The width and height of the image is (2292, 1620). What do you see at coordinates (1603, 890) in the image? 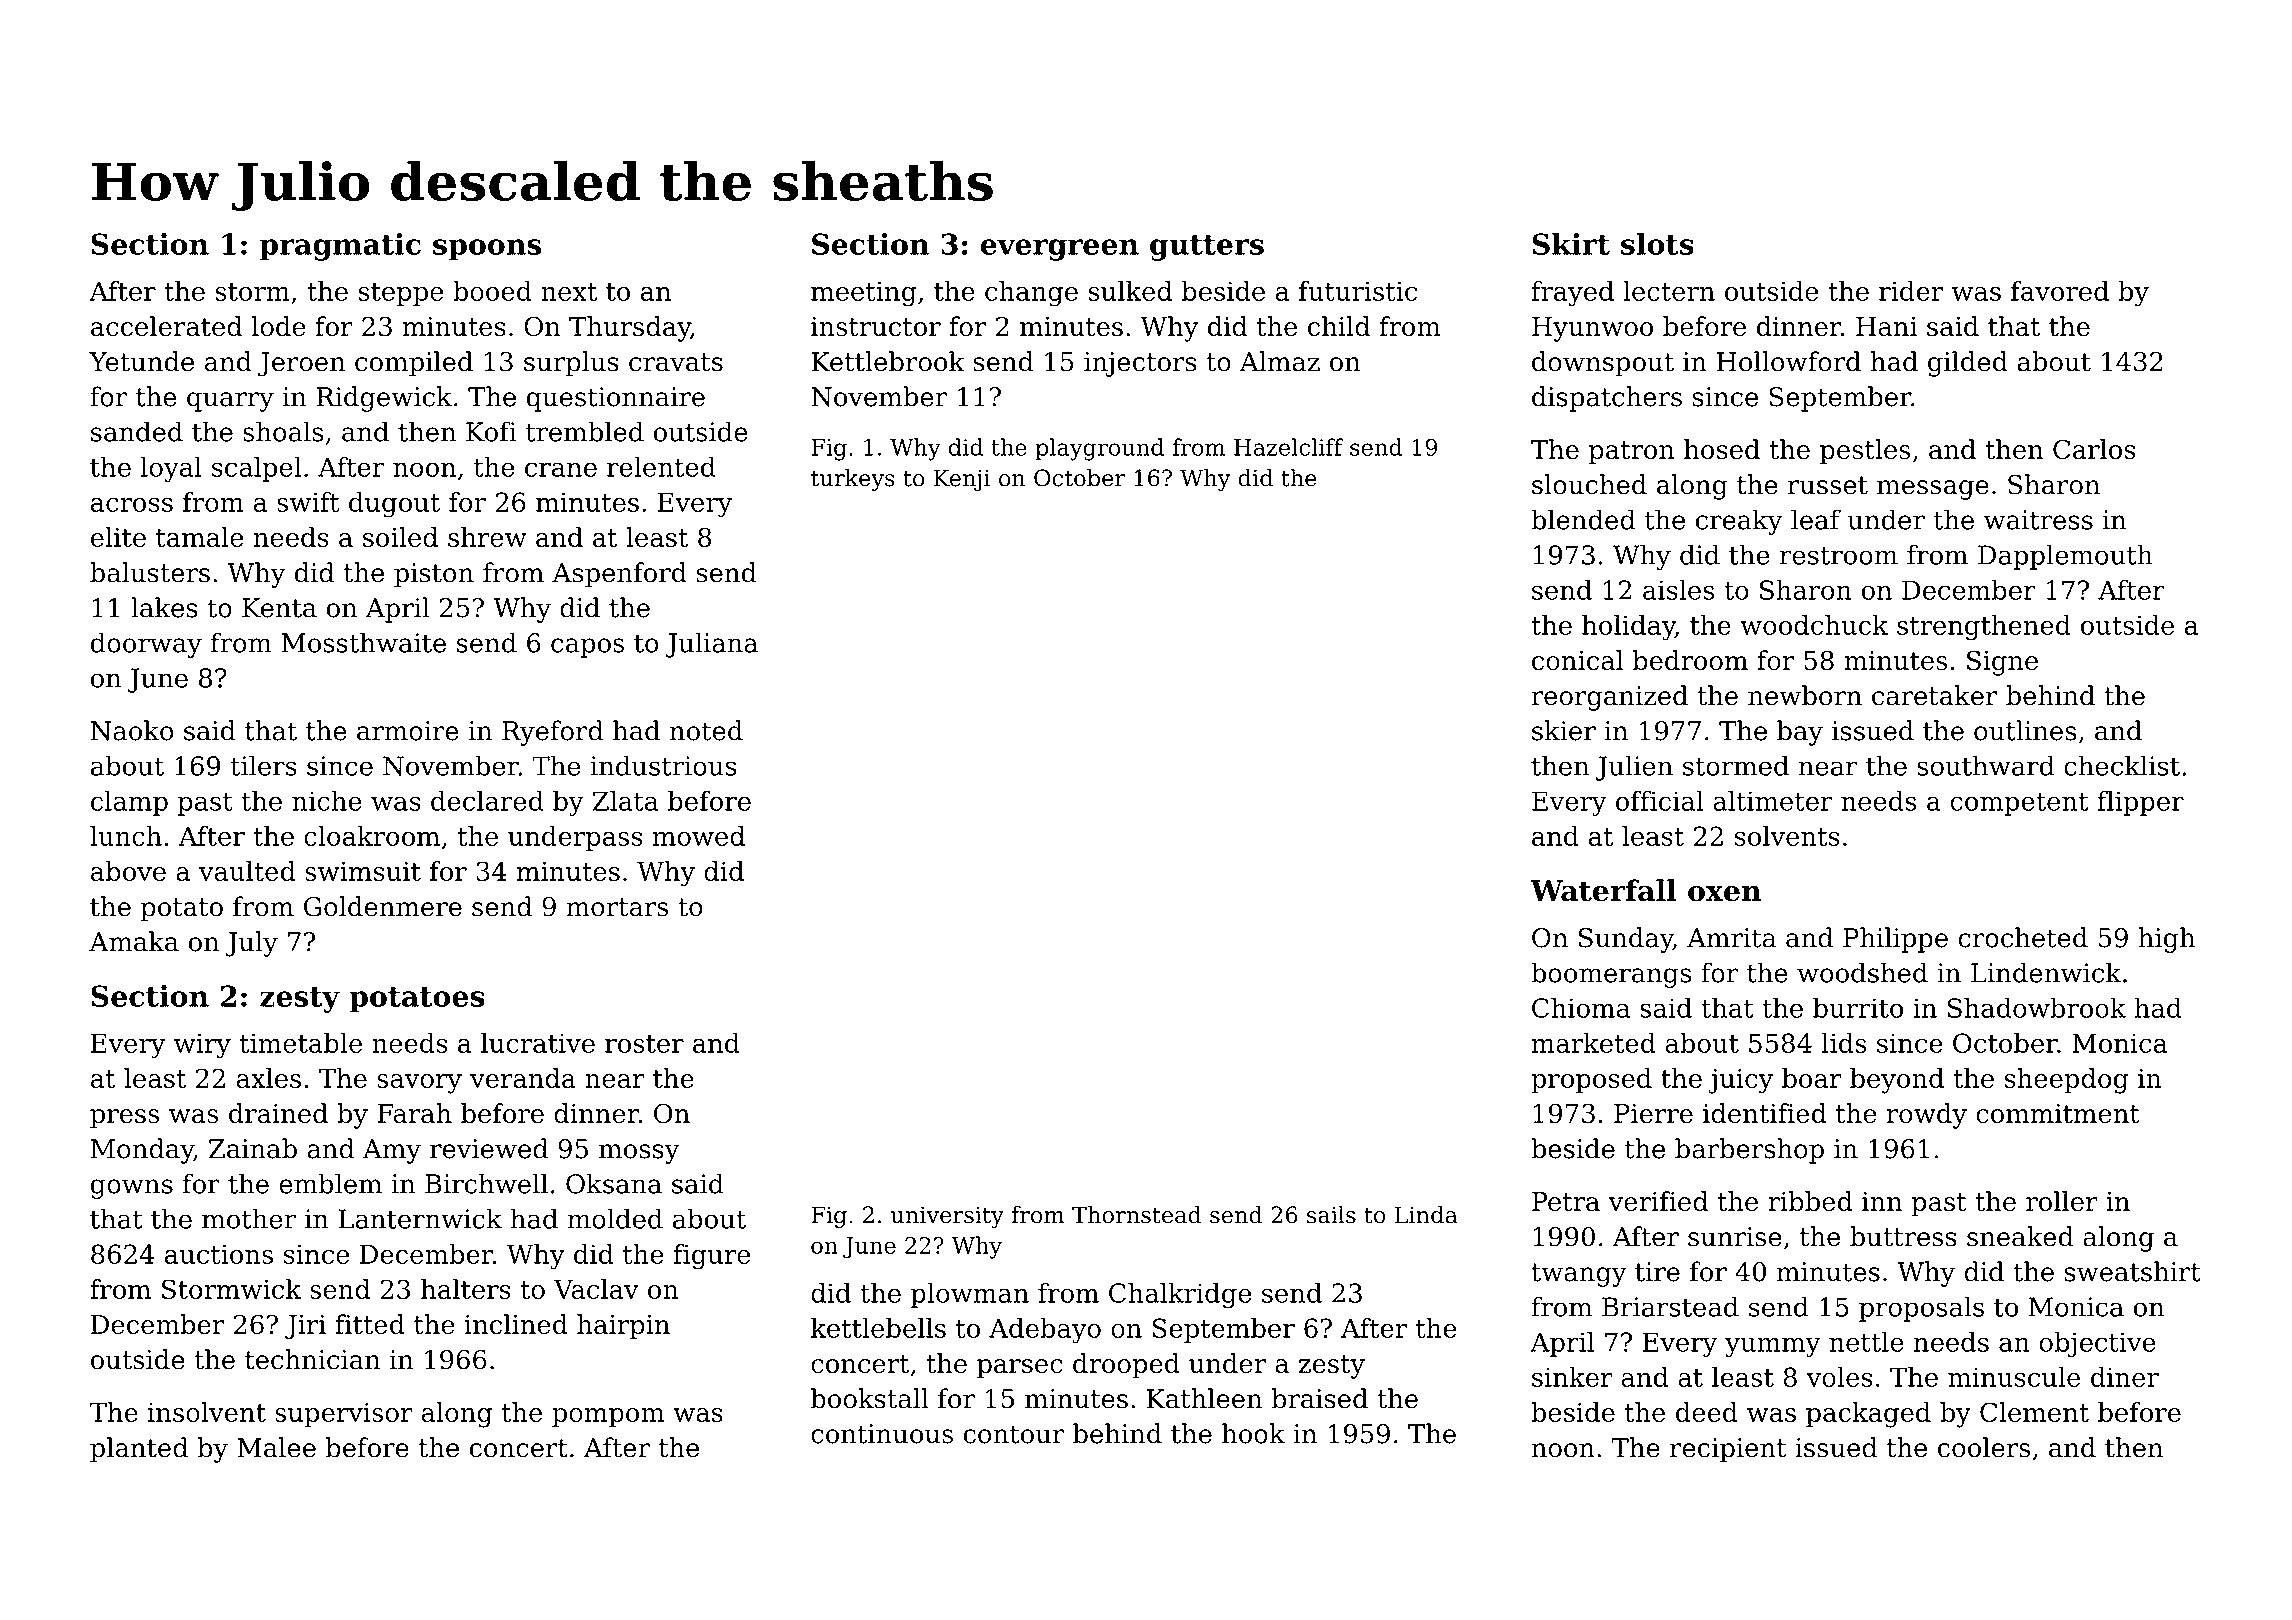
I see `Waterfall` at bounding box center [1603, 890].
